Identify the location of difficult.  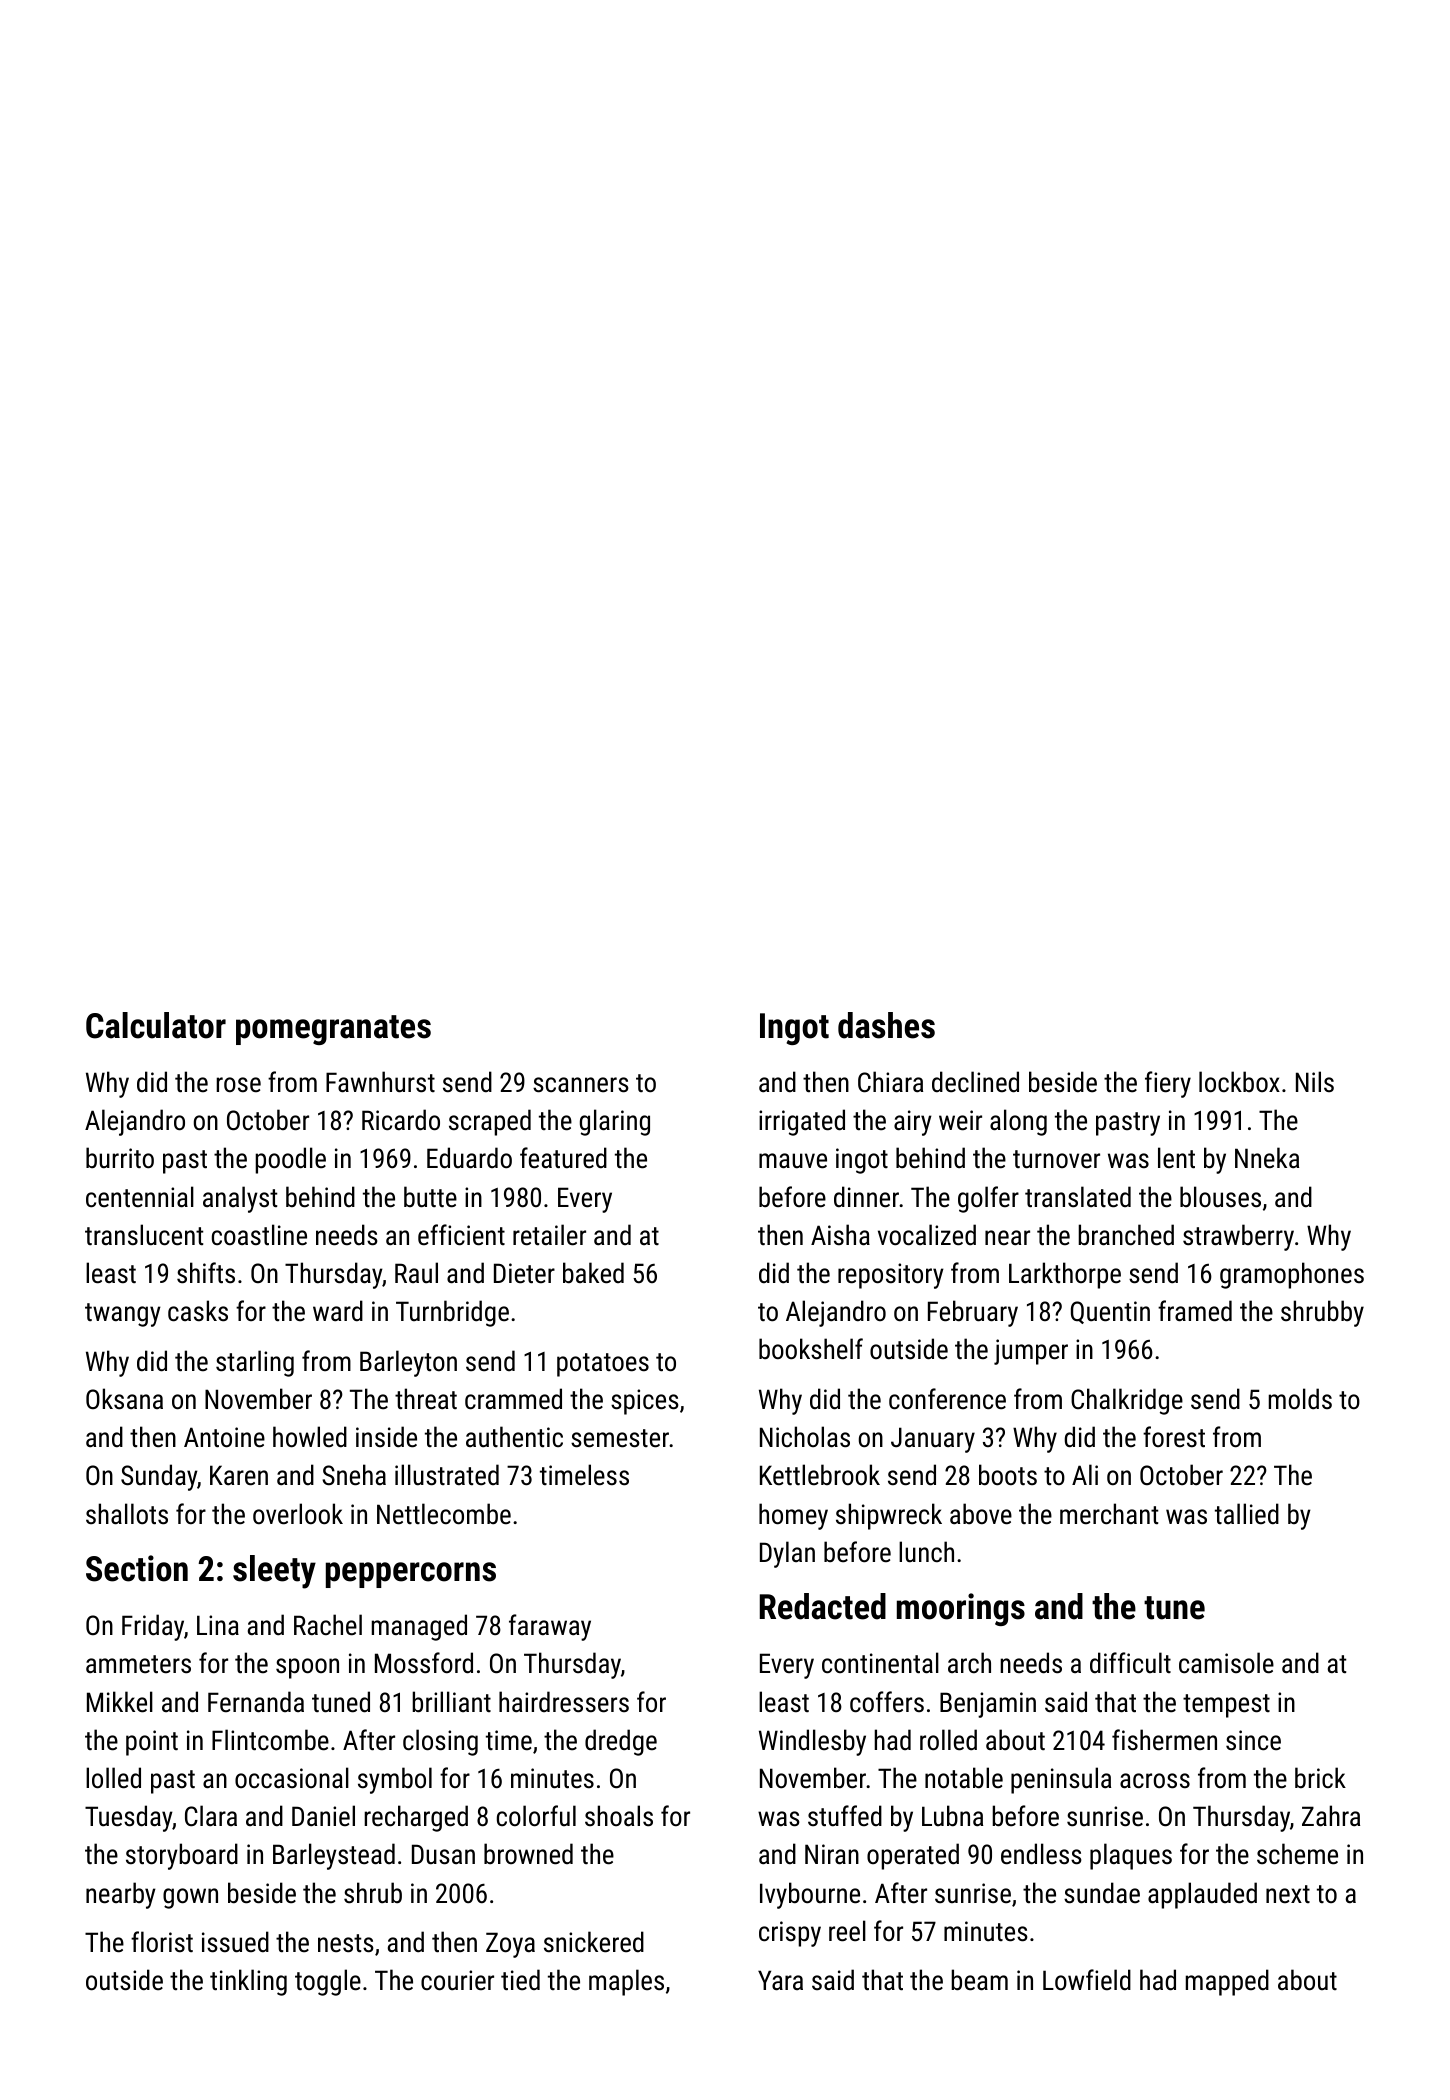
(1130, 1663).
